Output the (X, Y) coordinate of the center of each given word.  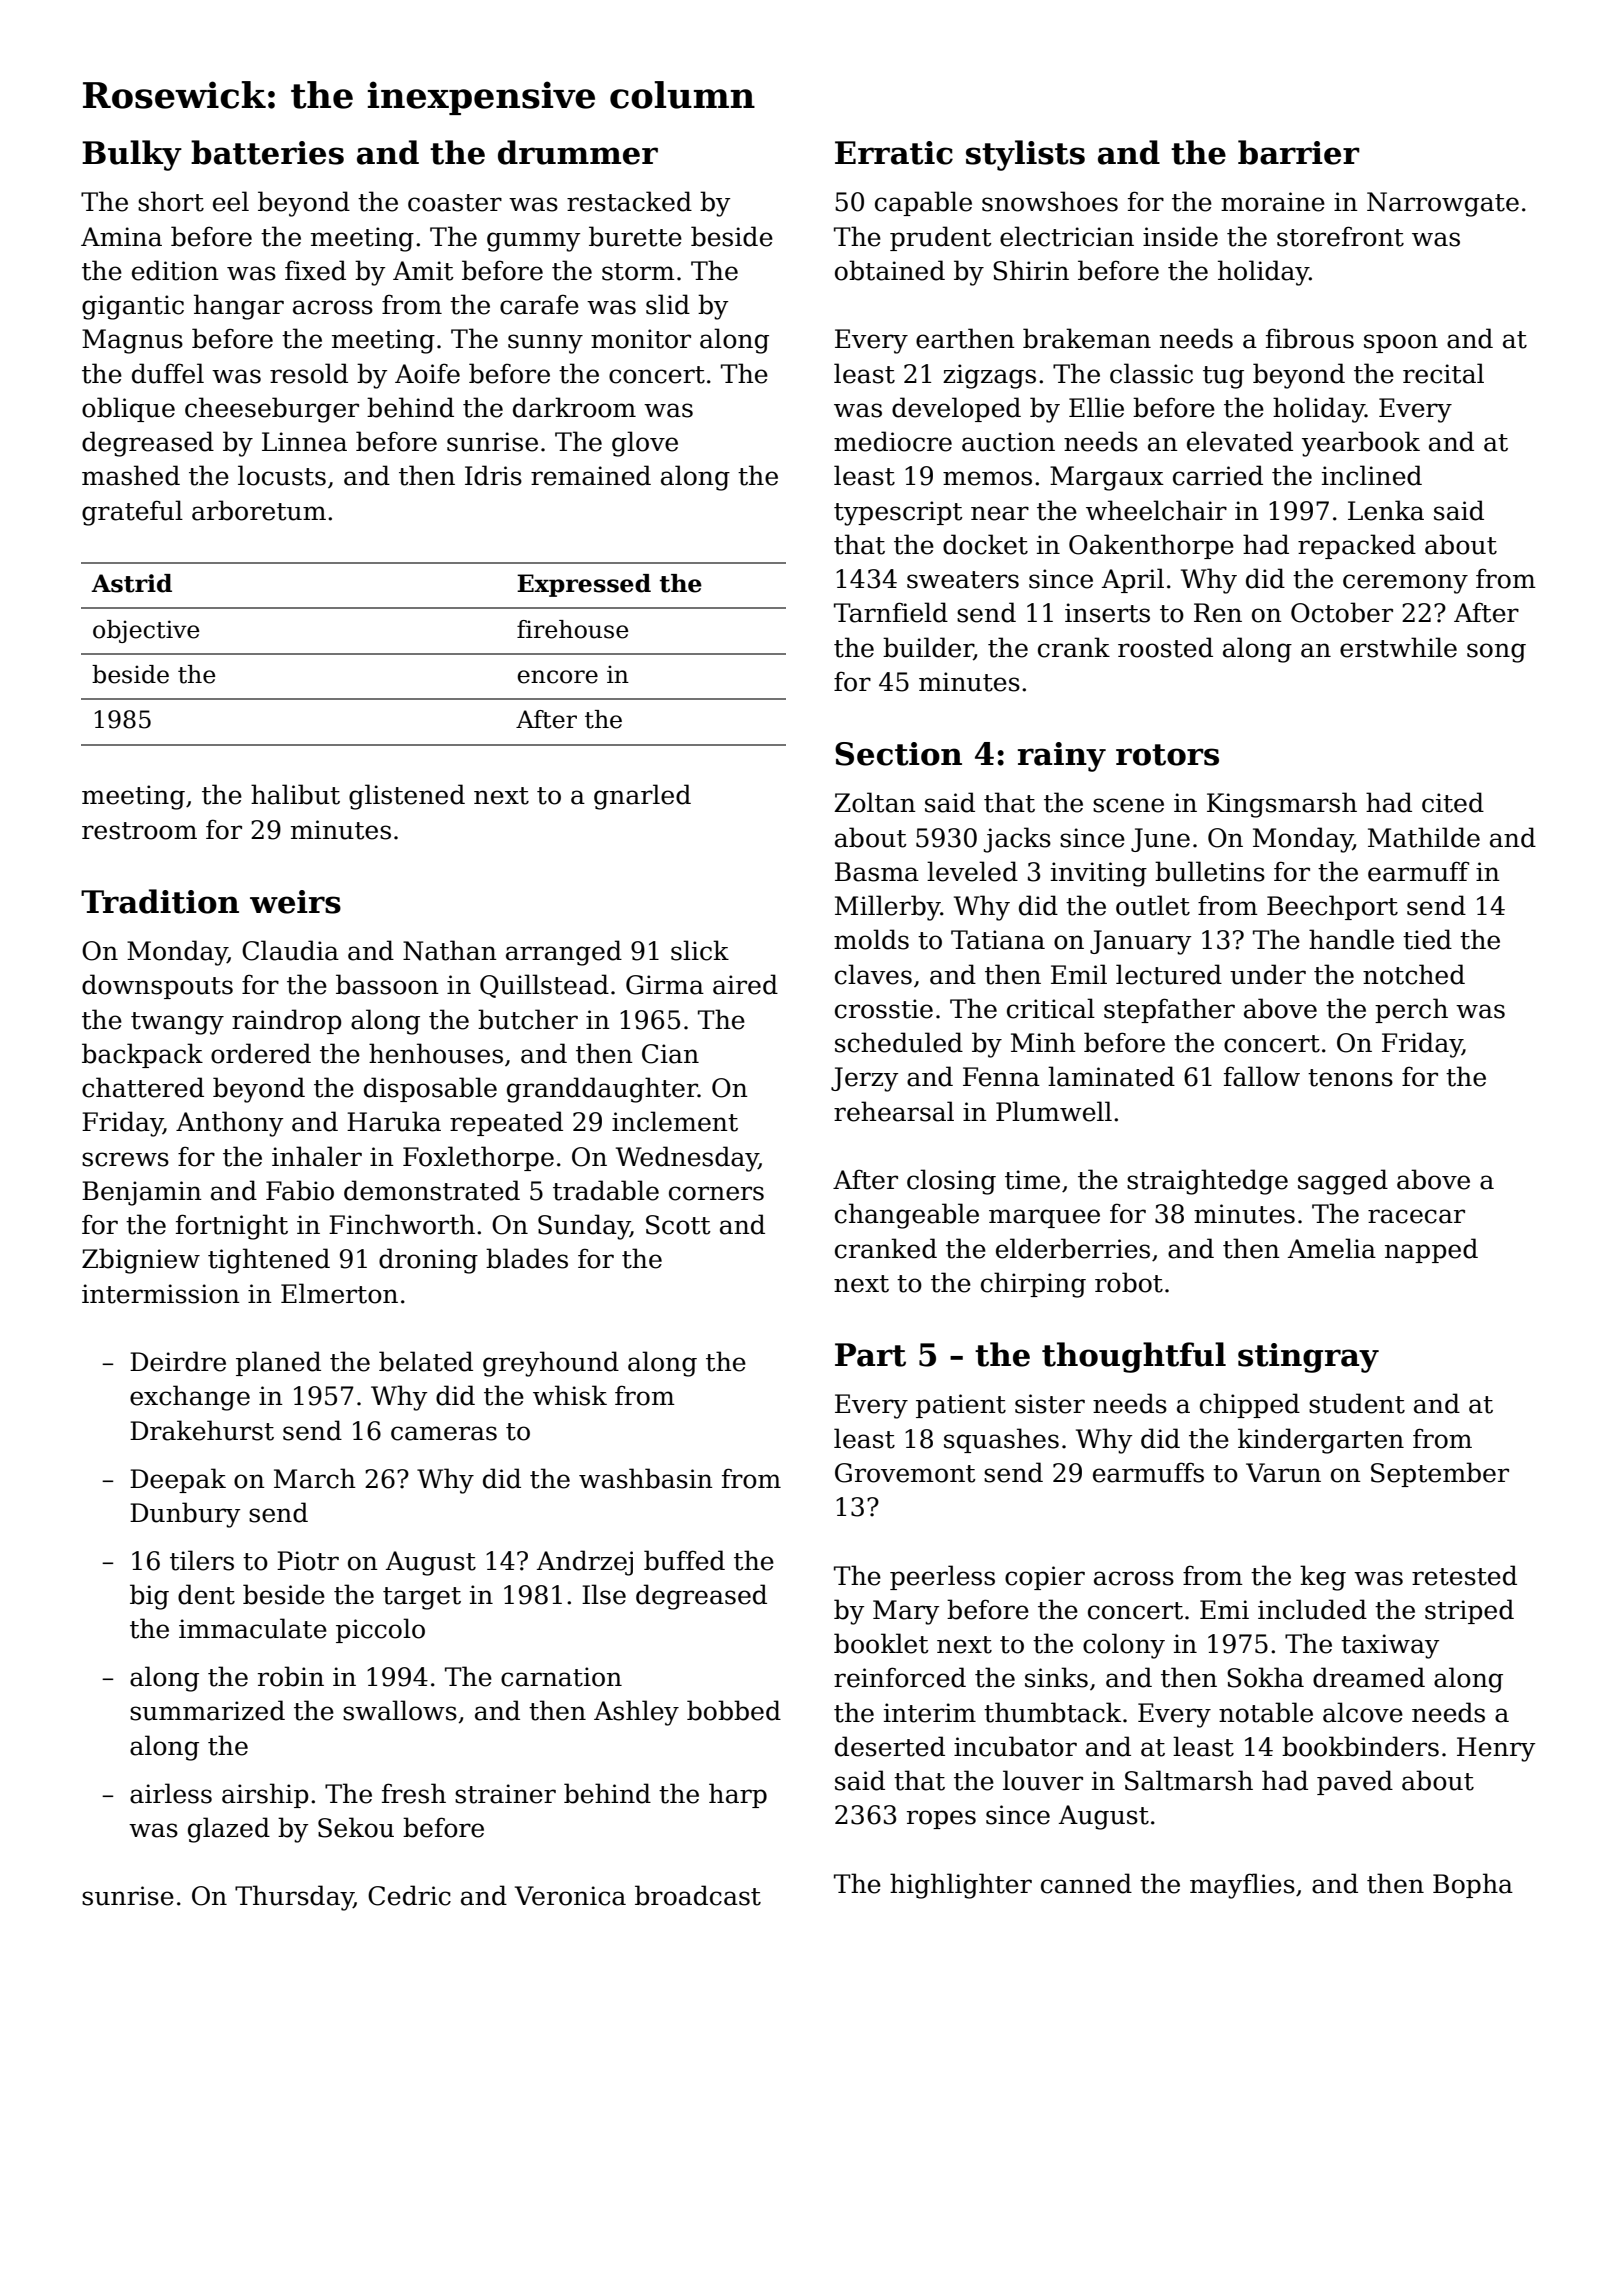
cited (1453, 802)
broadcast (698, 1895)
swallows (400, 1710)
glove (645, 444)
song (1496, 653)
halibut (295, 794)
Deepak (178, 1480)
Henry (1496, 1749)
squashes (1001, 1440)
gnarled (642, 797)
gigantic (133, 307)
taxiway (1390, 1646)
